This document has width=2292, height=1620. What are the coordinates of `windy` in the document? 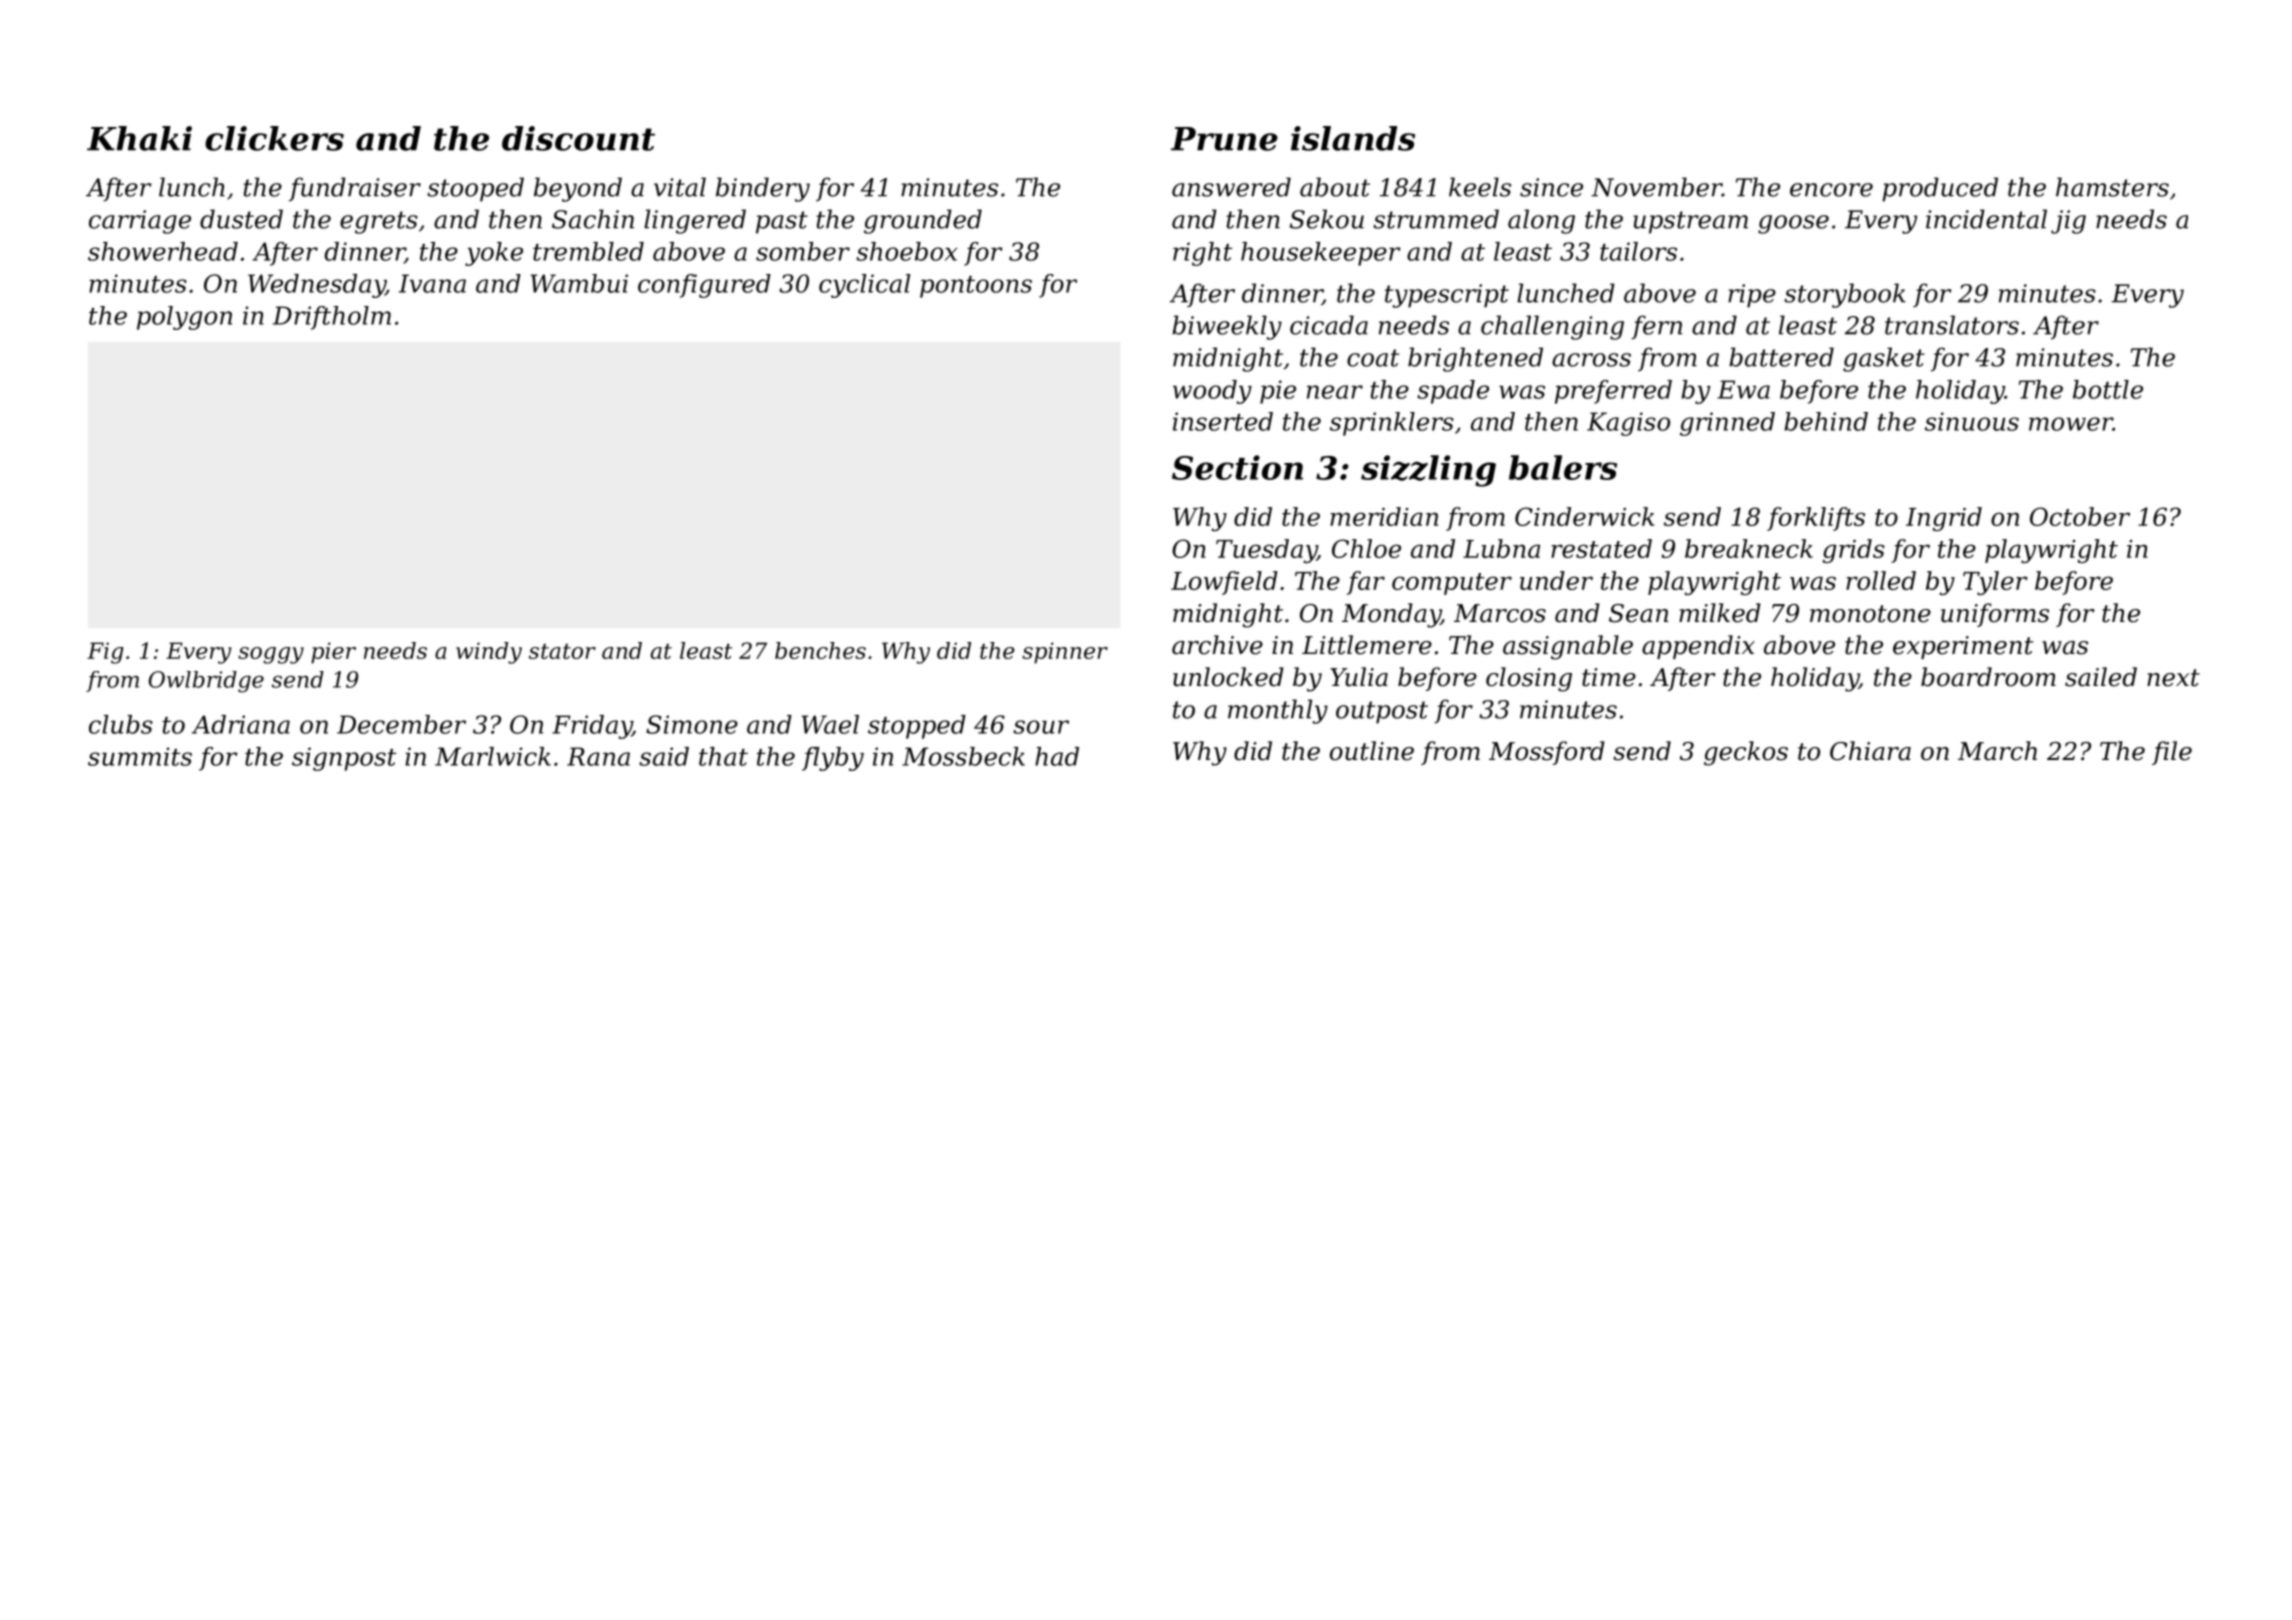 It's located at (489, 653).
